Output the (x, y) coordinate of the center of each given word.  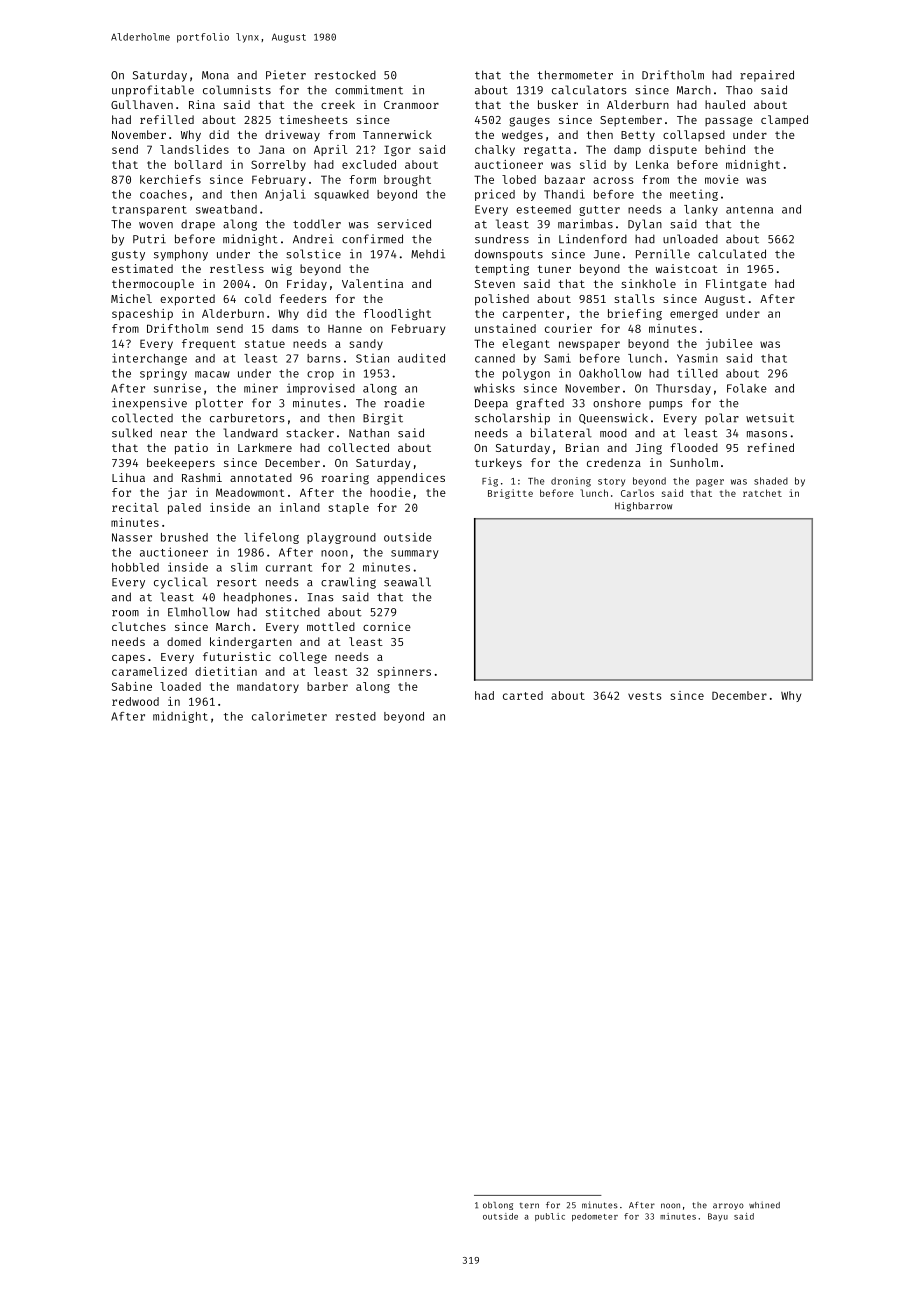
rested (356, 716)
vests (644, 696)
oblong (498, 1206)
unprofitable (153, 91)
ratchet (762, 493)
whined (764, 1205)
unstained (505, 328)
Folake (747, 388)
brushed (184, 537)
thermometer (575, 75)
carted (523, 695)
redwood (135, 701)
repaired (767, 76)
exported (187, 300)
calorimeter (289, 716)
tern (529, 1206)
